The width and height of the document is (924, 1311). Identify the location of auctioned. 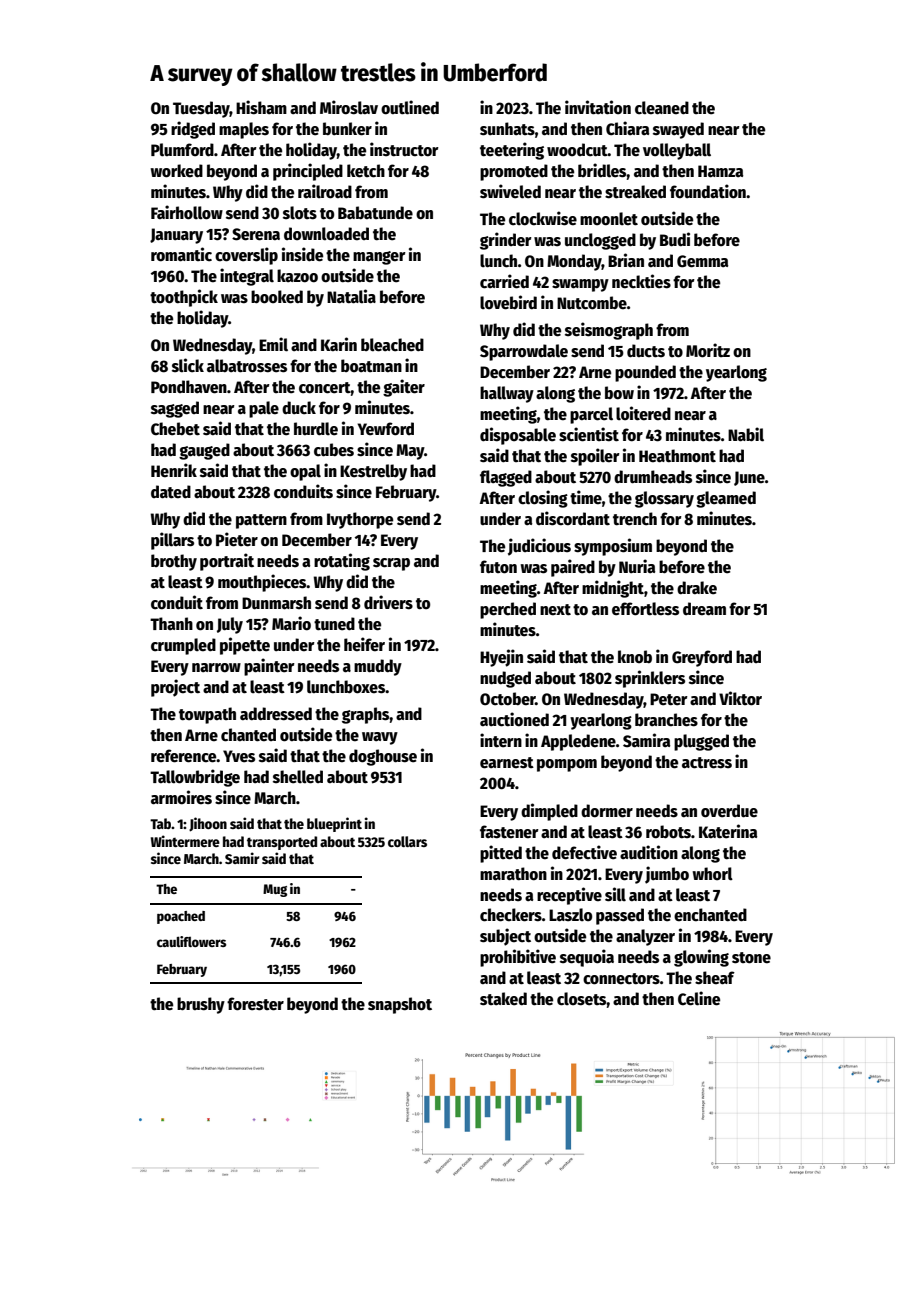
(514, 719).
